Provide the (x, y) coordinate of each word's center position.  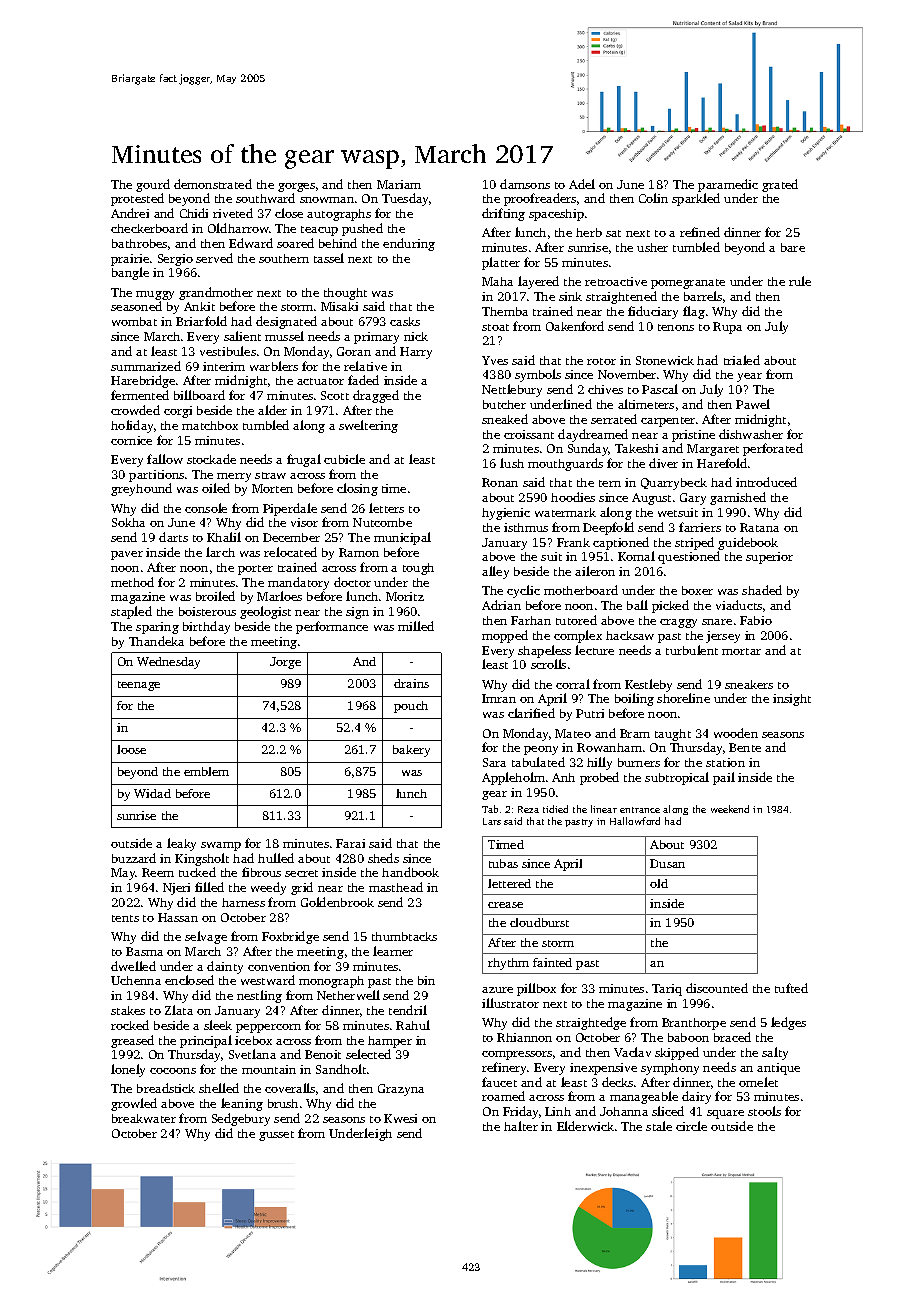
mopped (505, 636)
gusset (276, 1136)
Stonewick (665, 360)
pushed (362, 229)
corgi (178, 412)
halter (521, 1126)
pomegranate (688, 284)
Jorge (285, 663)
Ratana (759, 527)
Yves (495, 360)
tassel (329, 258)
